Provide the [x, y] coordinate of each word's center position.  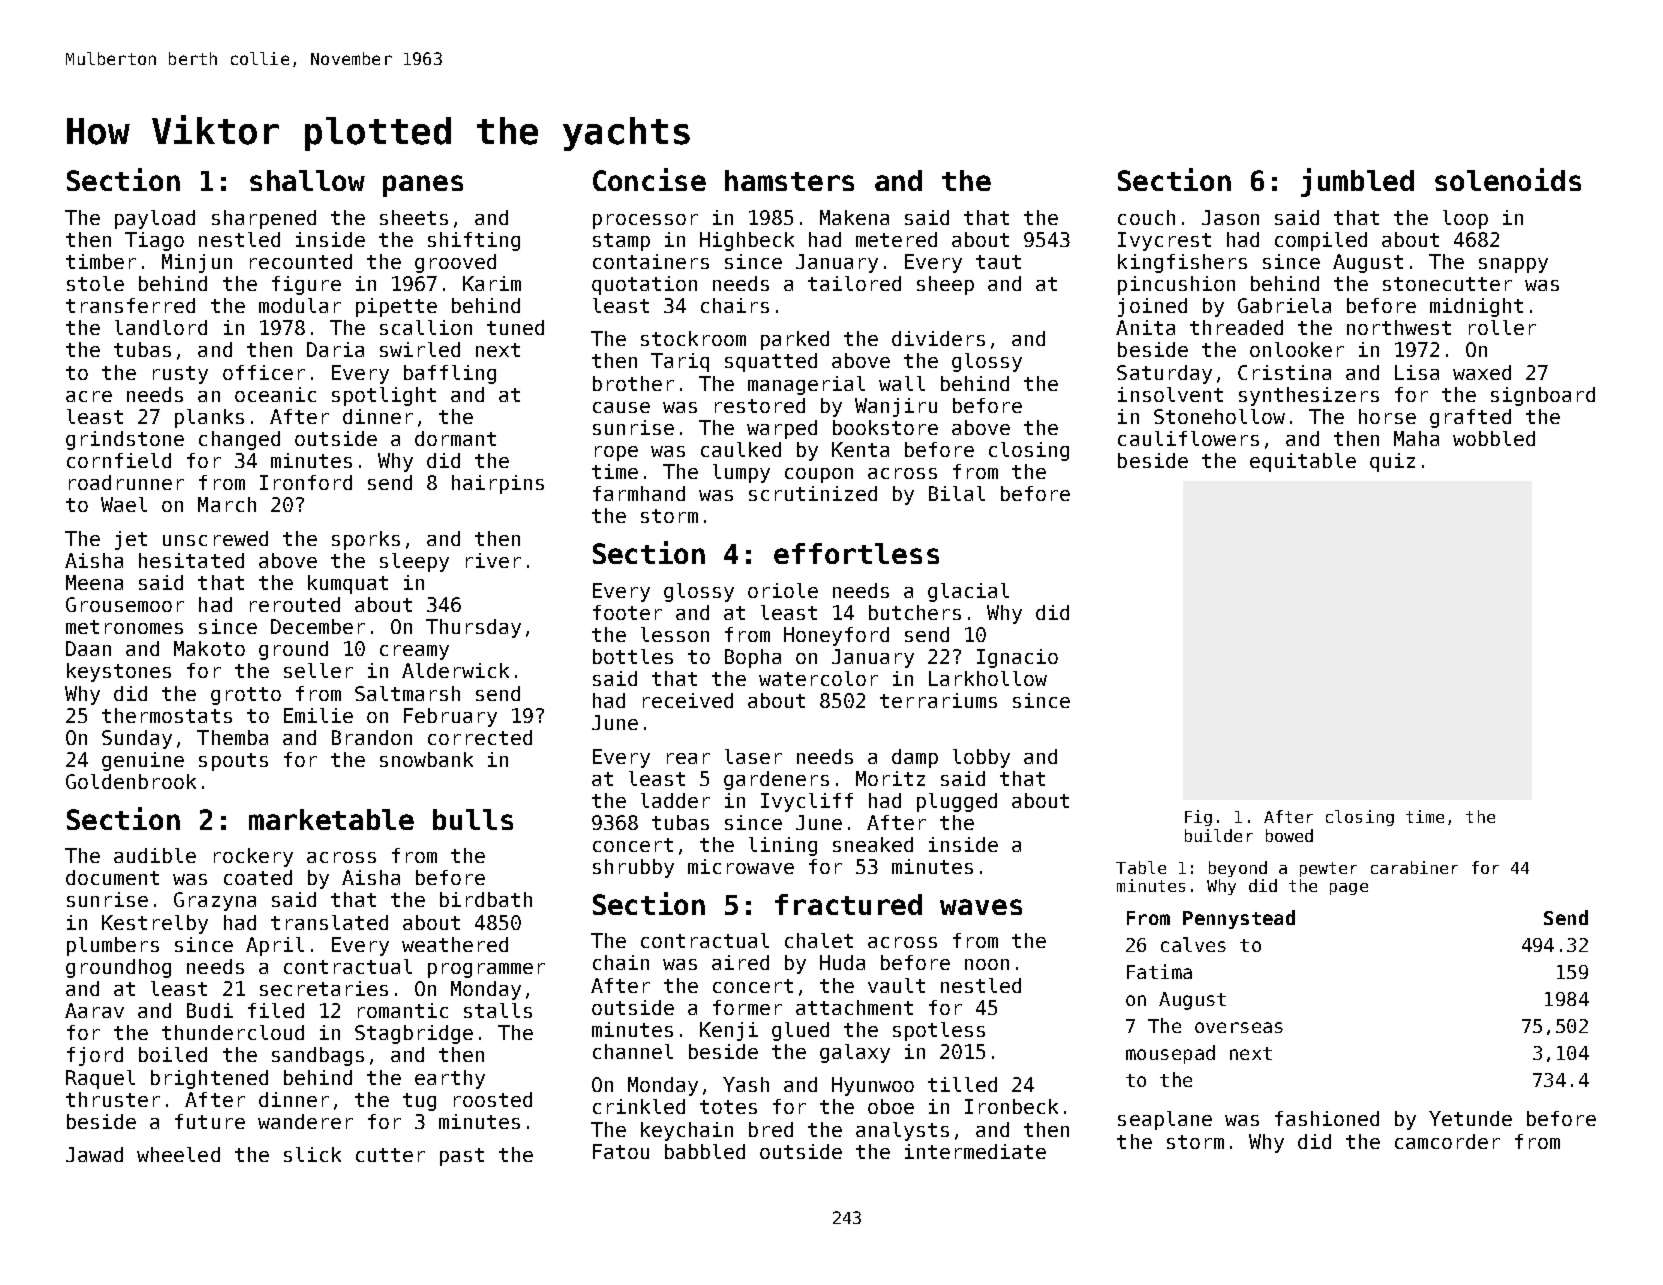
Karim [492, 283]
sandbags [318, 1056]
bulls [473, 819]
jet [131, 540]
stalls [498, 1010]
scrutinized [813, 493]
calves [1193, 944]
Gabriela [1284, 305]
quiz [1392, 462]
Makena [854, 217]
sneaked [873, 844]
